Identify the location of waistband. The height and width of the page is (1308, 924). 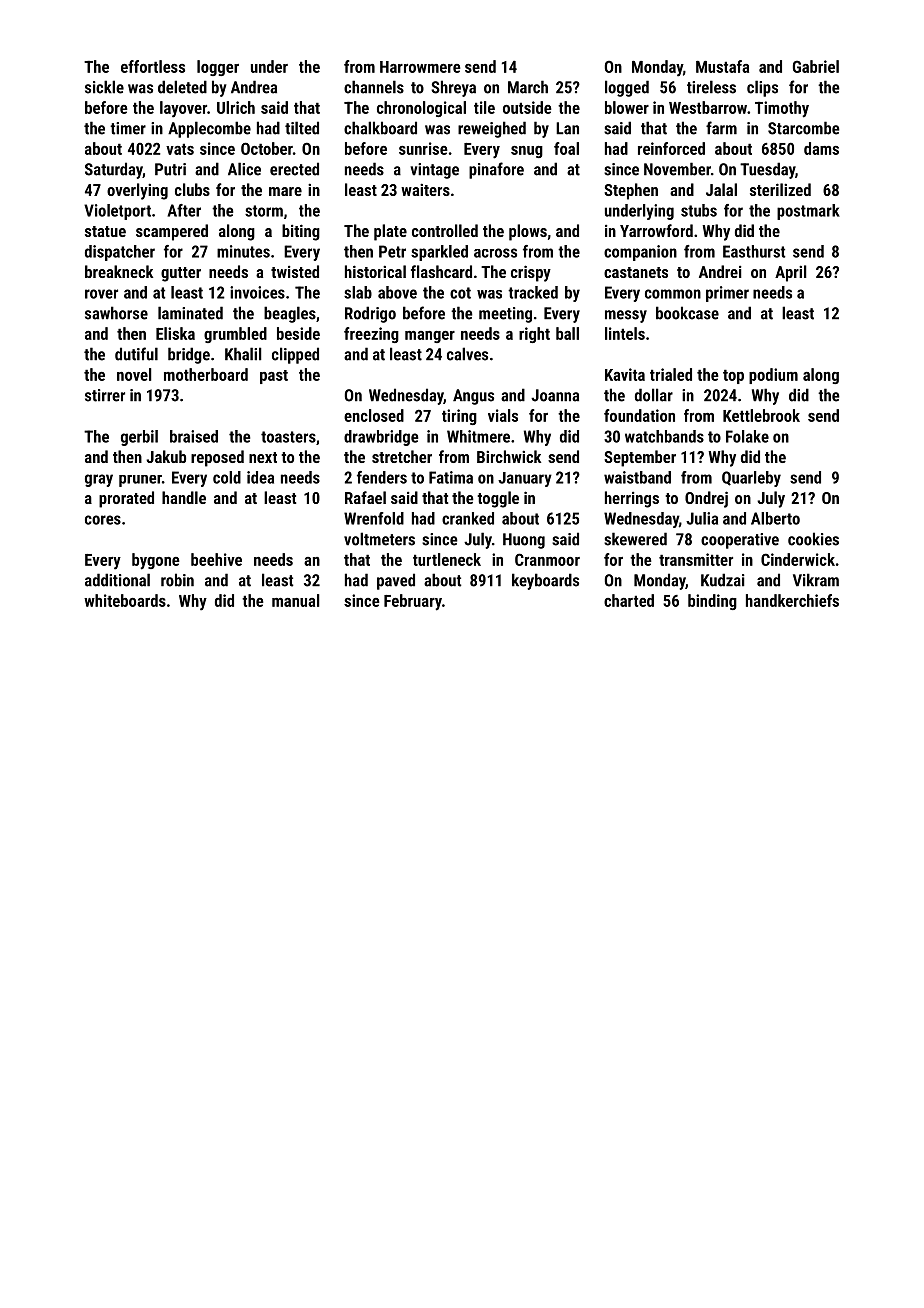
(637, 477).
